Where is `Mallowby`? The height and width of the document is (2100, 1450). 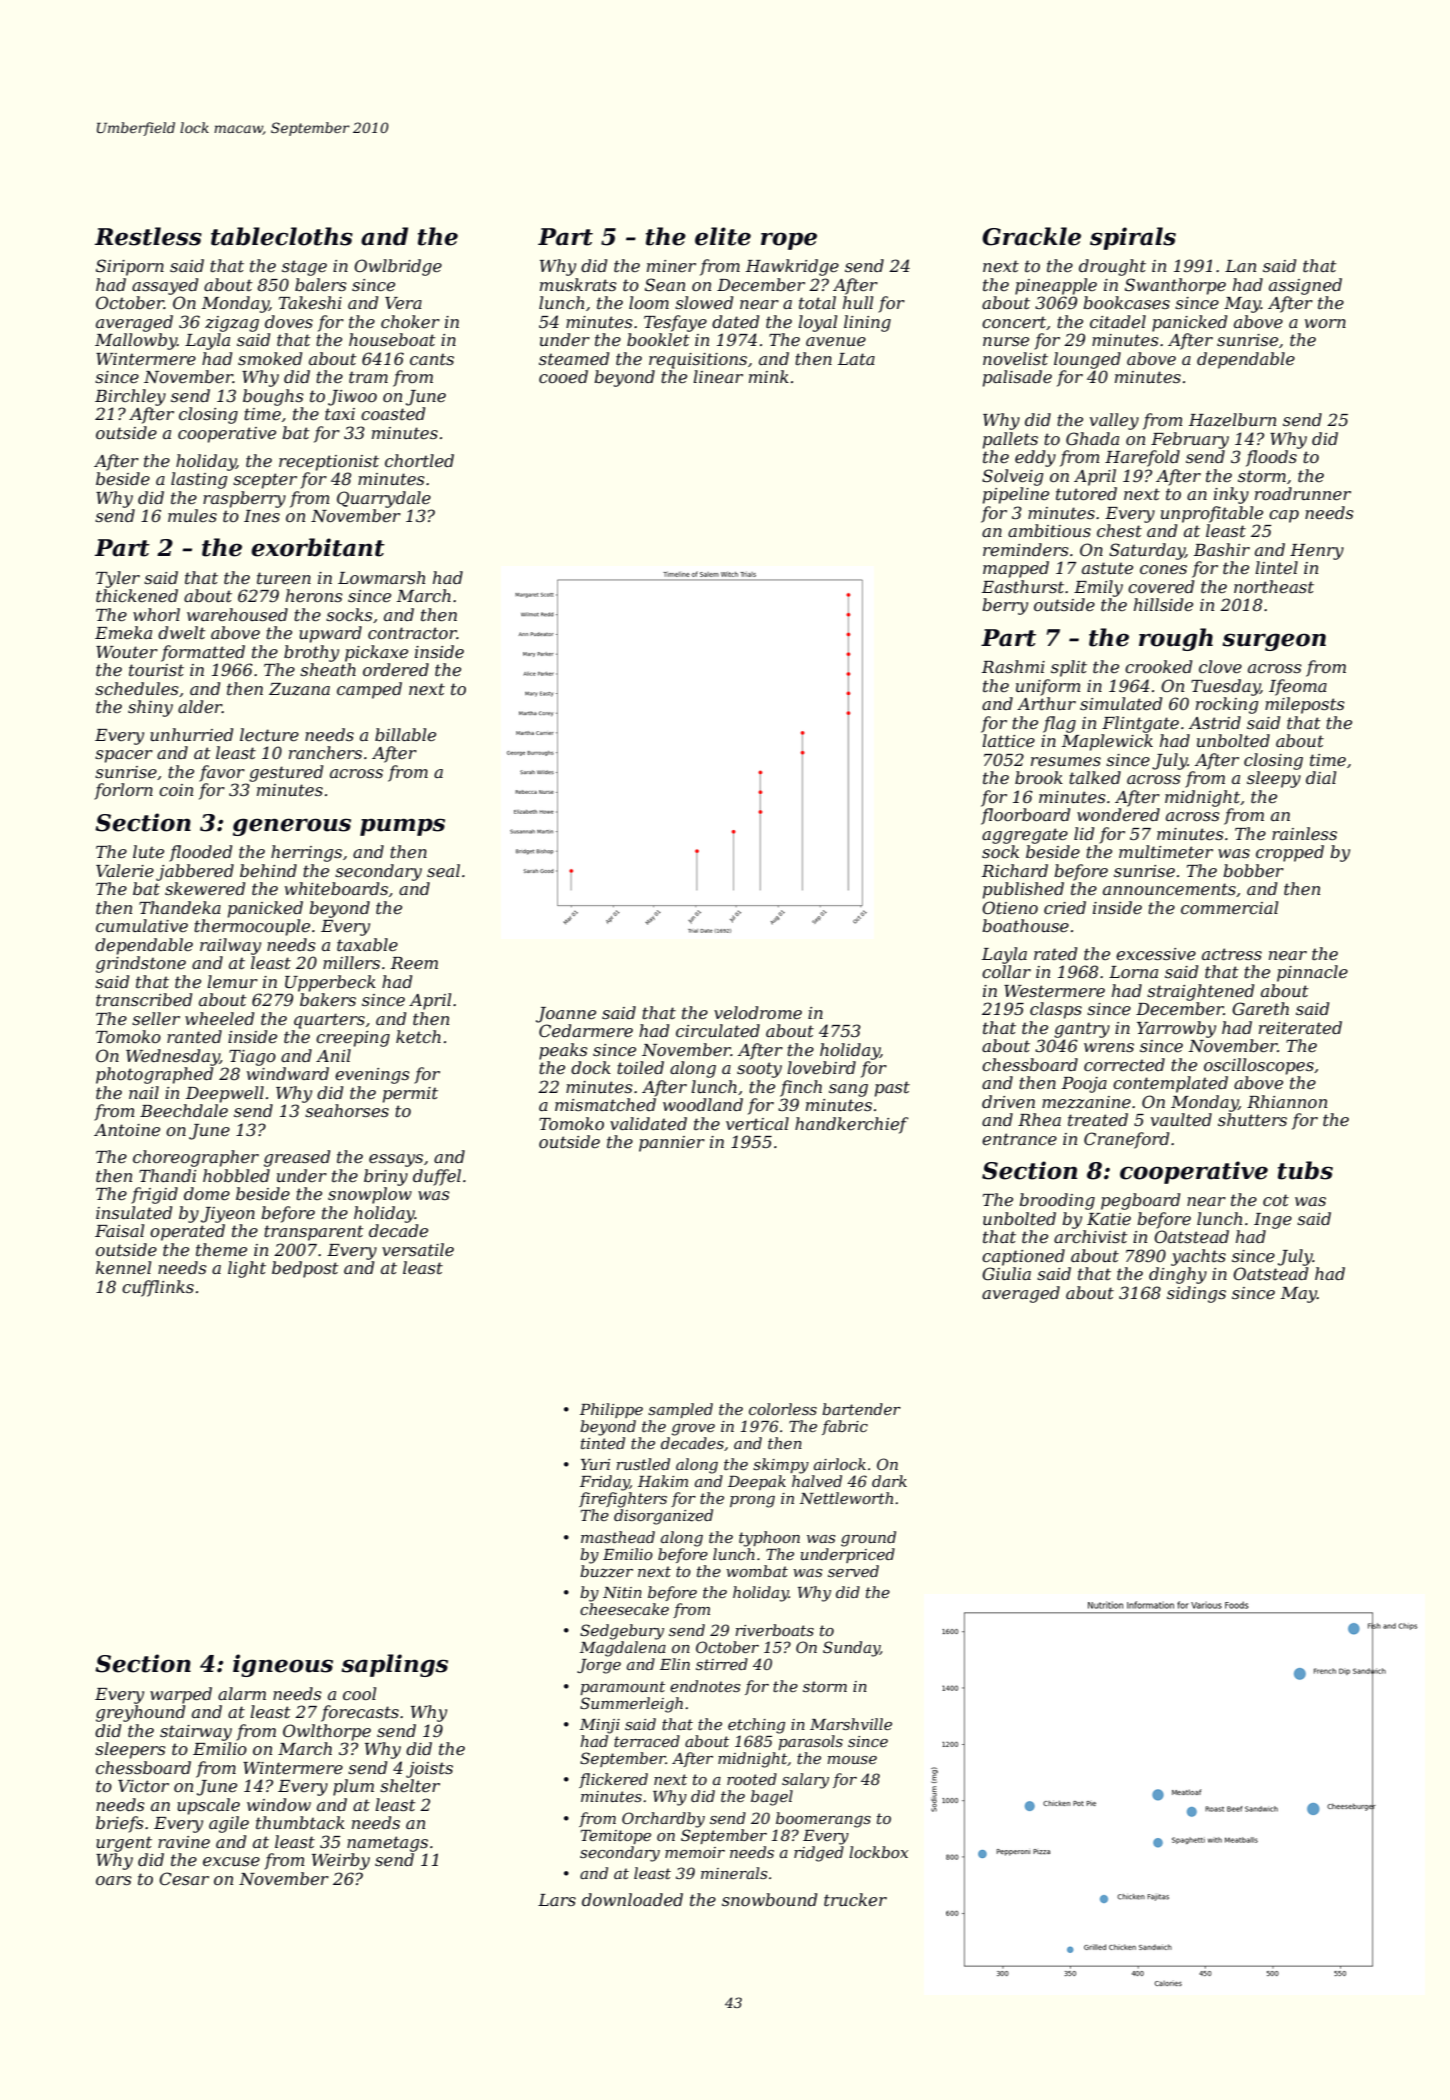
Mallowby is located at coordinates (136, 341).
